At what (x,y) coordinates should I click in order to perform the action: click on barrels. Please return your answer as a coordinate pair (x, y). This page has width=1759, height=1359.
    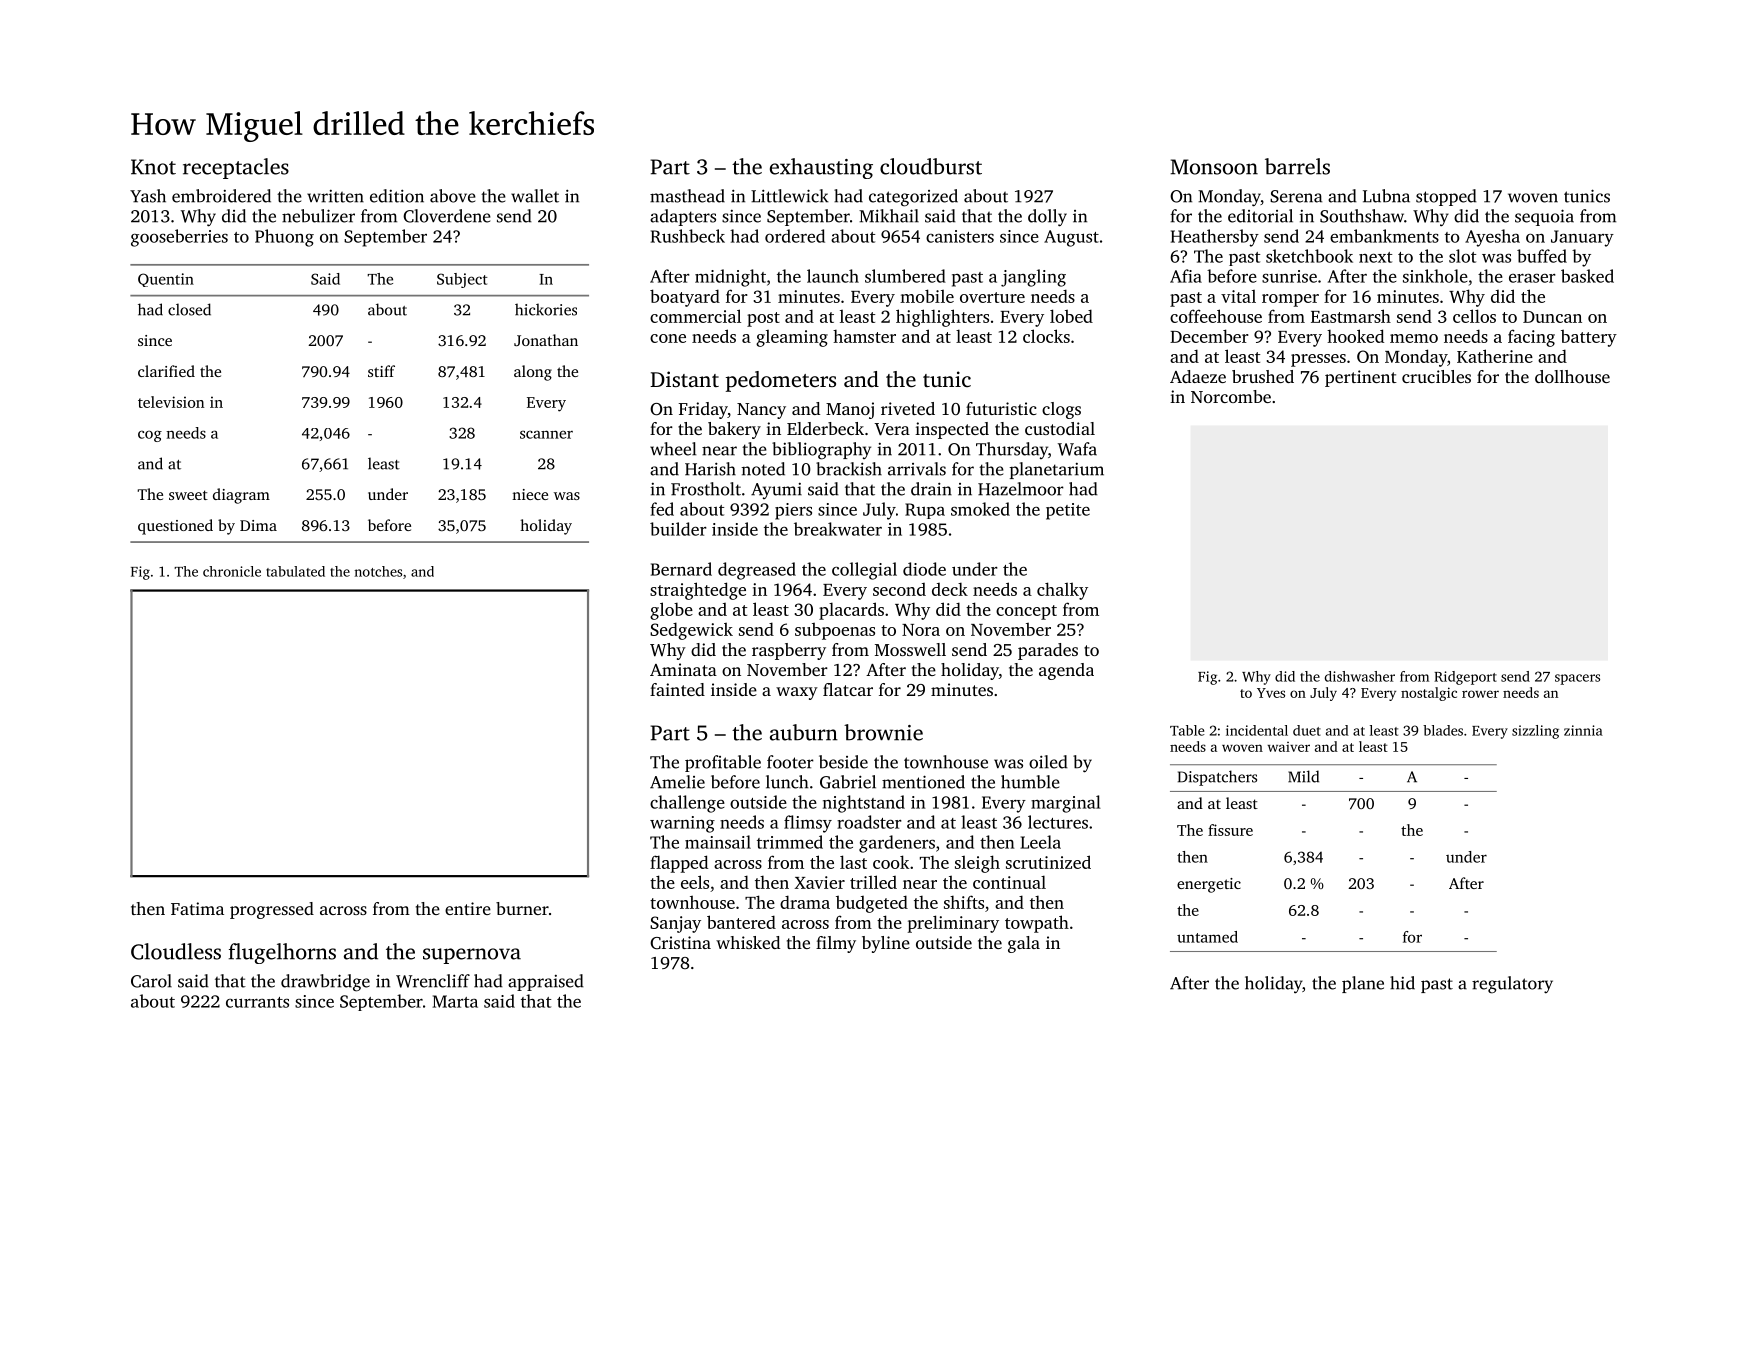
    Looking at the image, I should click on (1297, 166).
